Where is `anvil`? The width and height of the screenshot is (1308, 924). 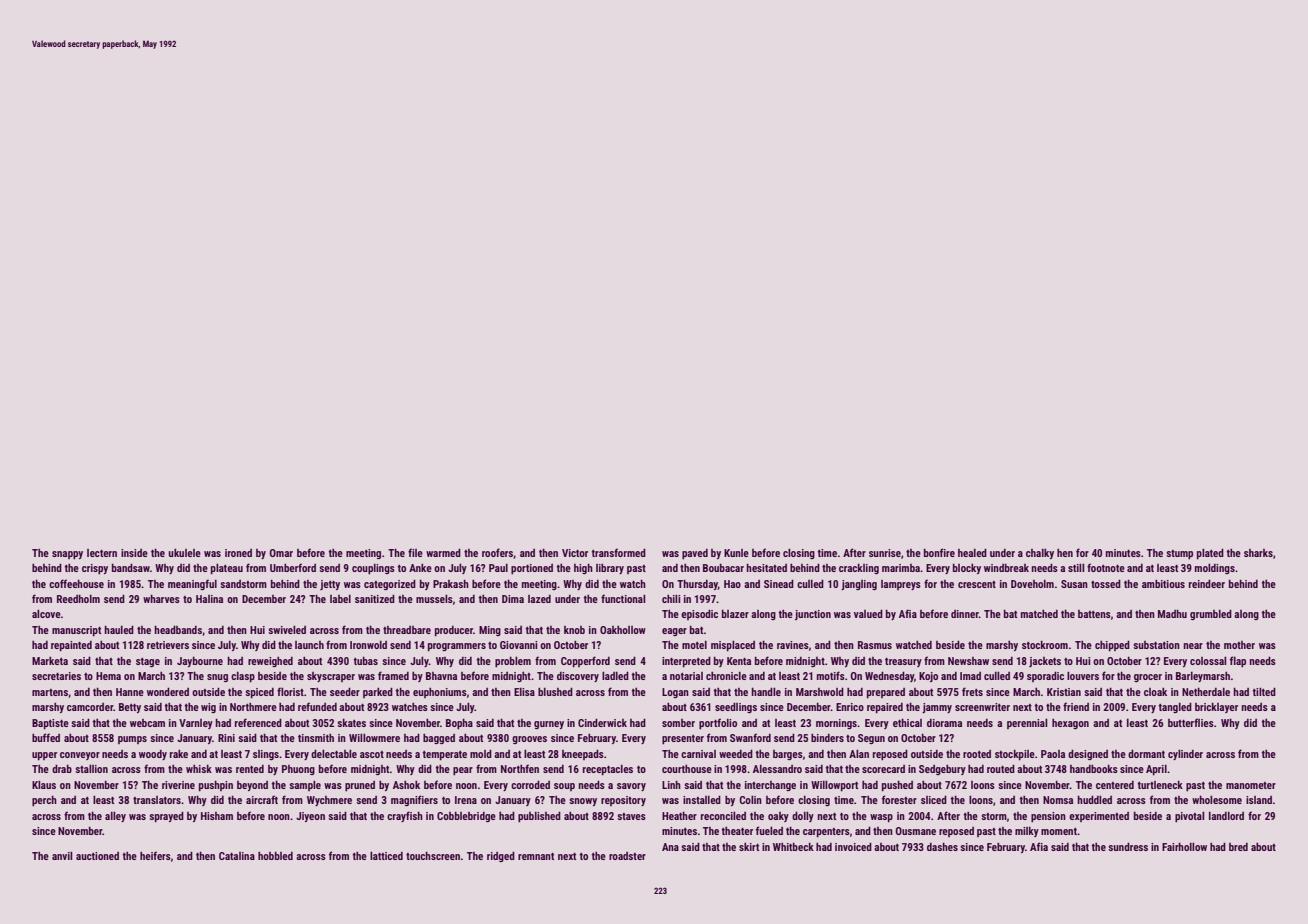
anvil is located at coordinates (62, 856).
